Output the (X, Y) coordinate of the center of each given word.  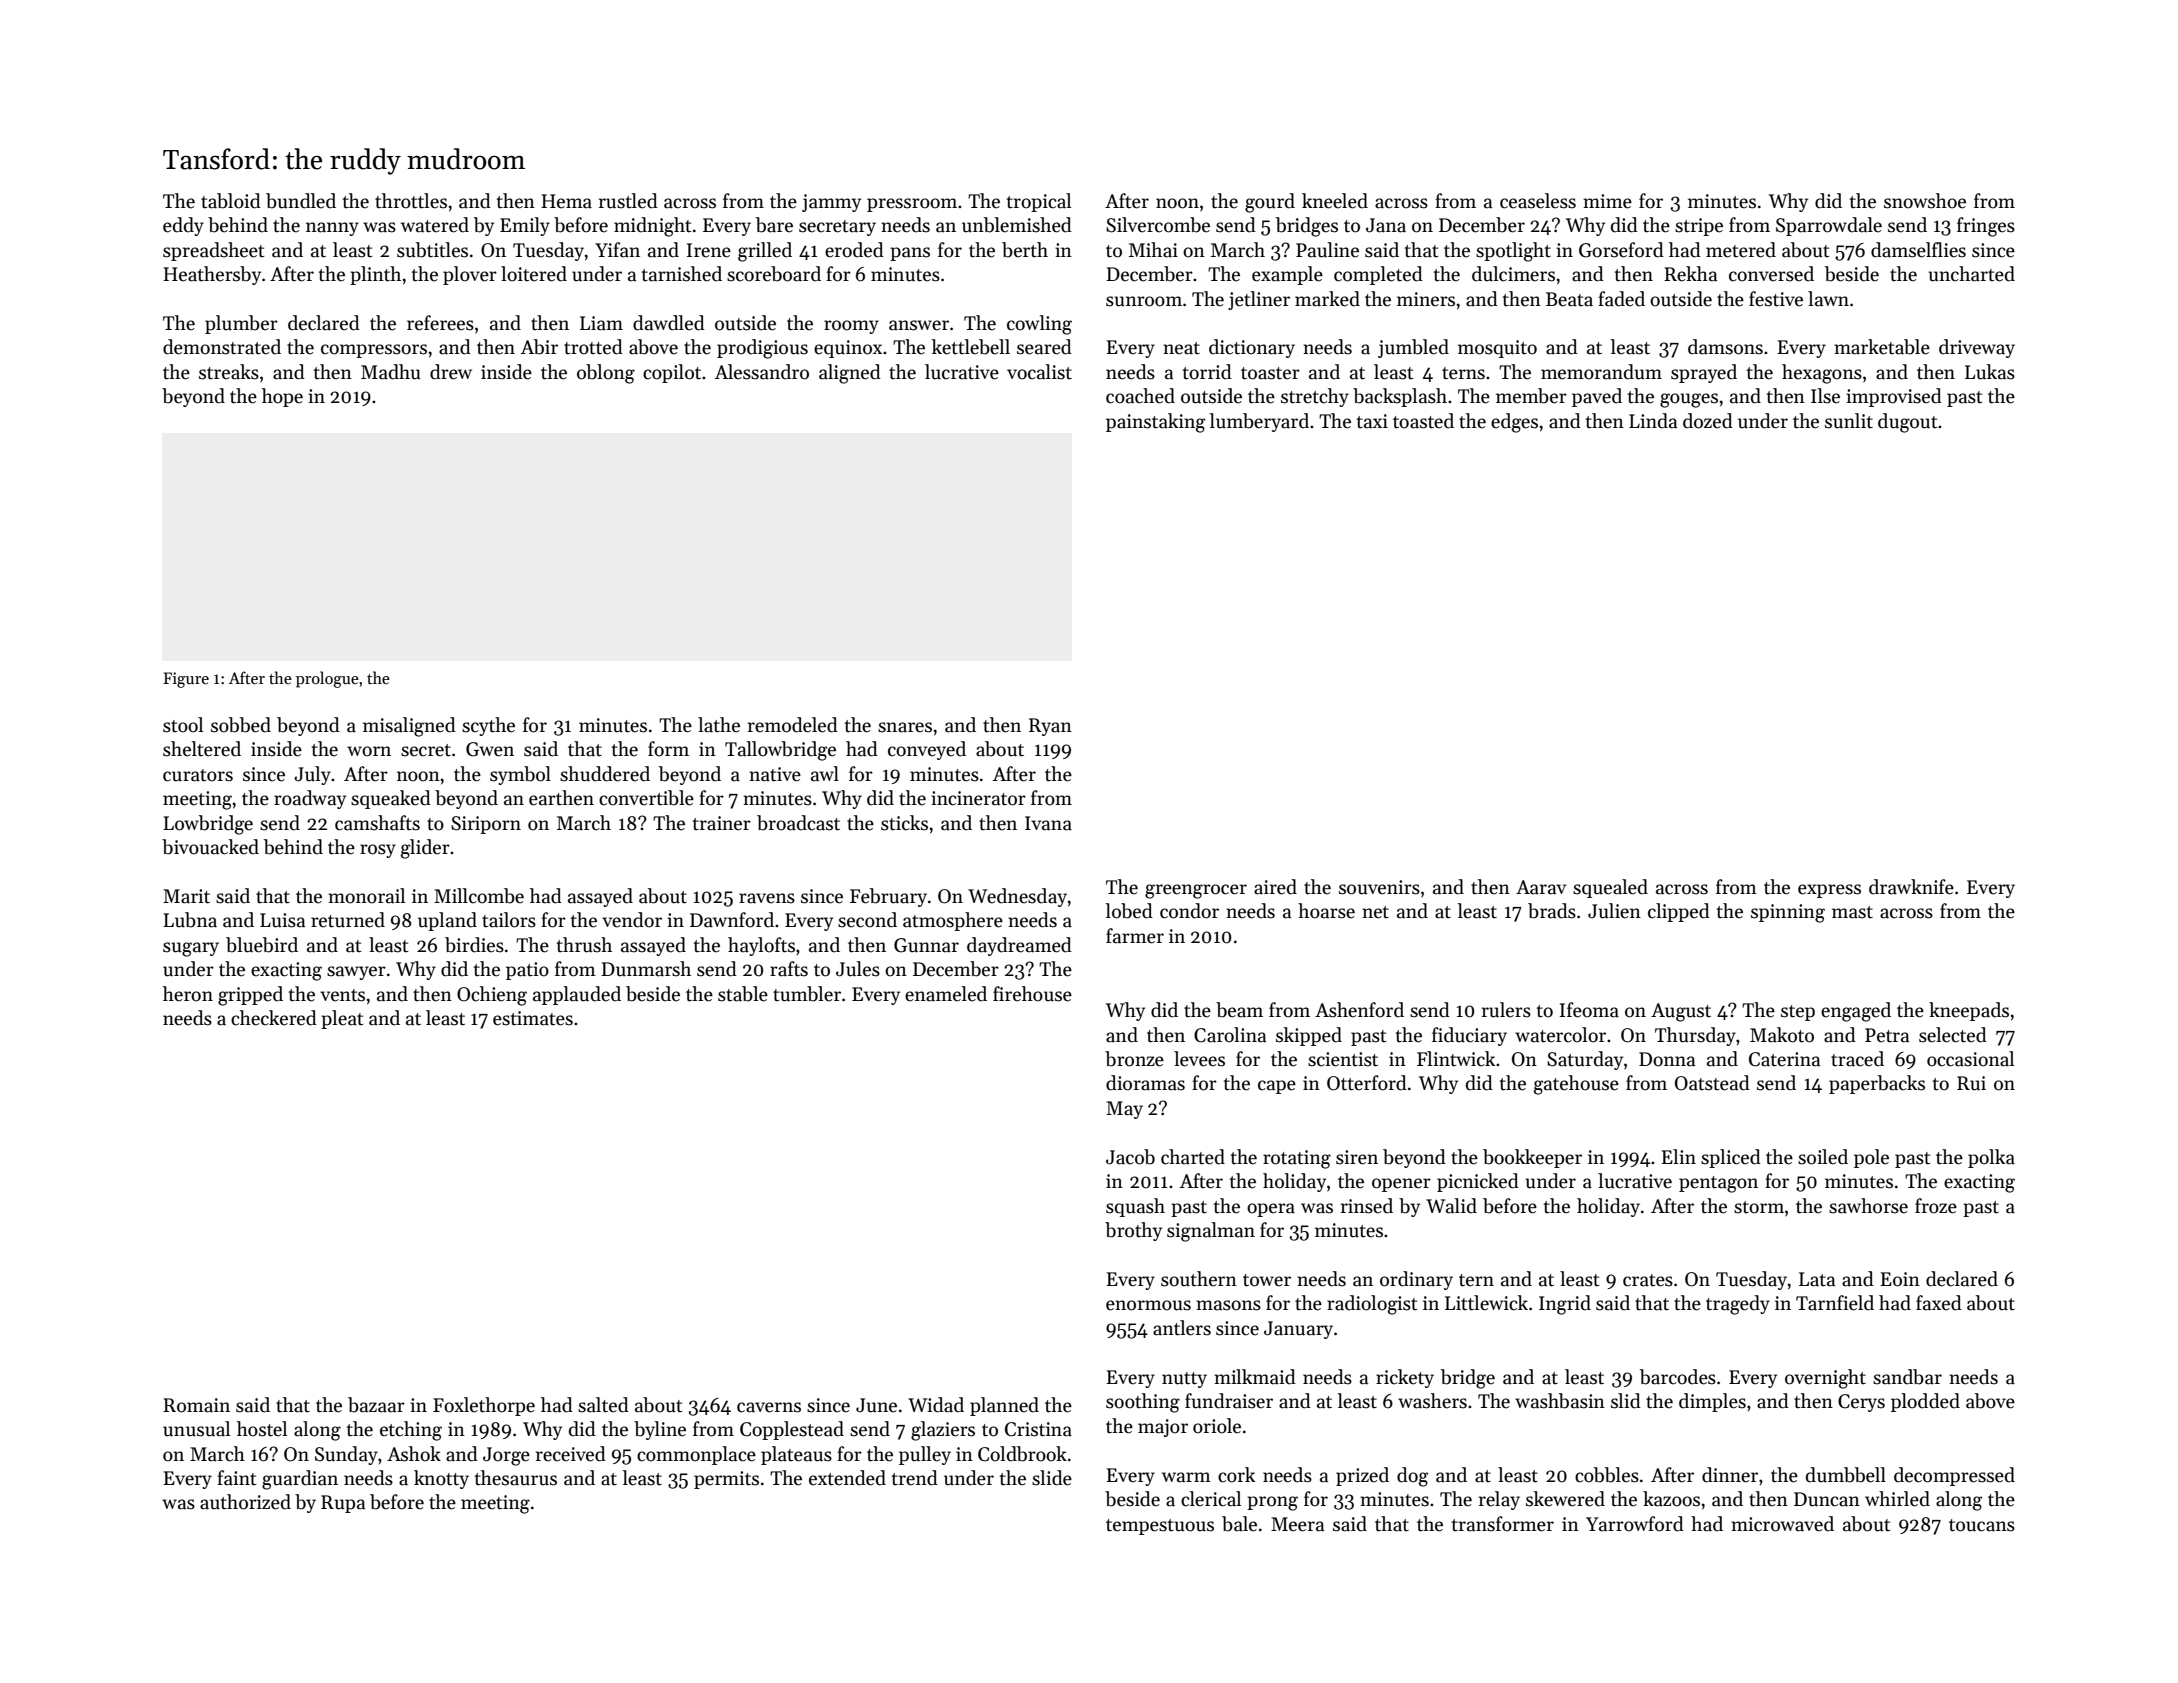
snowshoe (1925, 201)
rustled (628, 201)
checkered (274, 1018)
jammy (831, 203)
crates (1648, 1280)
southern (1199, 1279)
